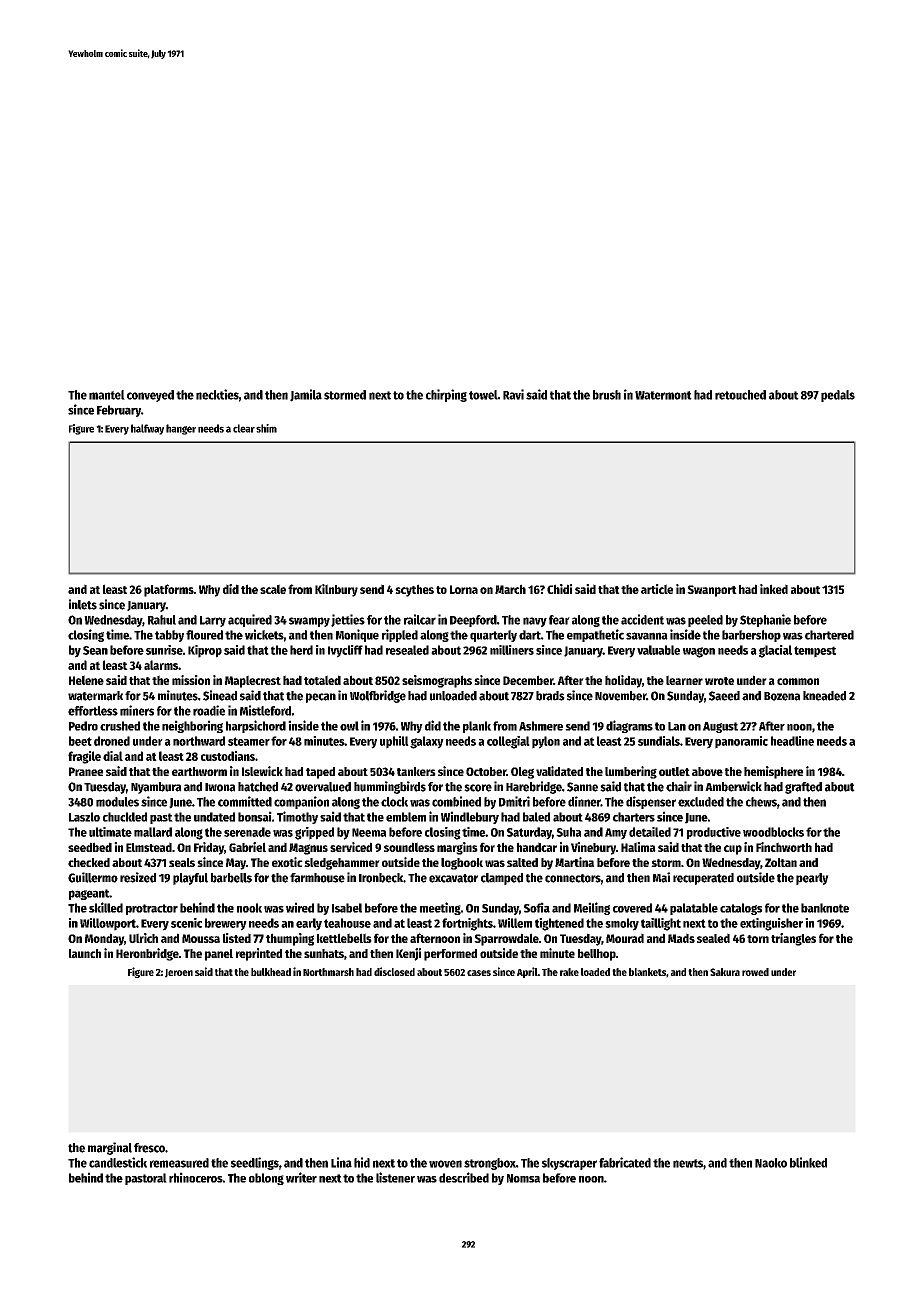  I want to click on pedals, so click(838, 396).
